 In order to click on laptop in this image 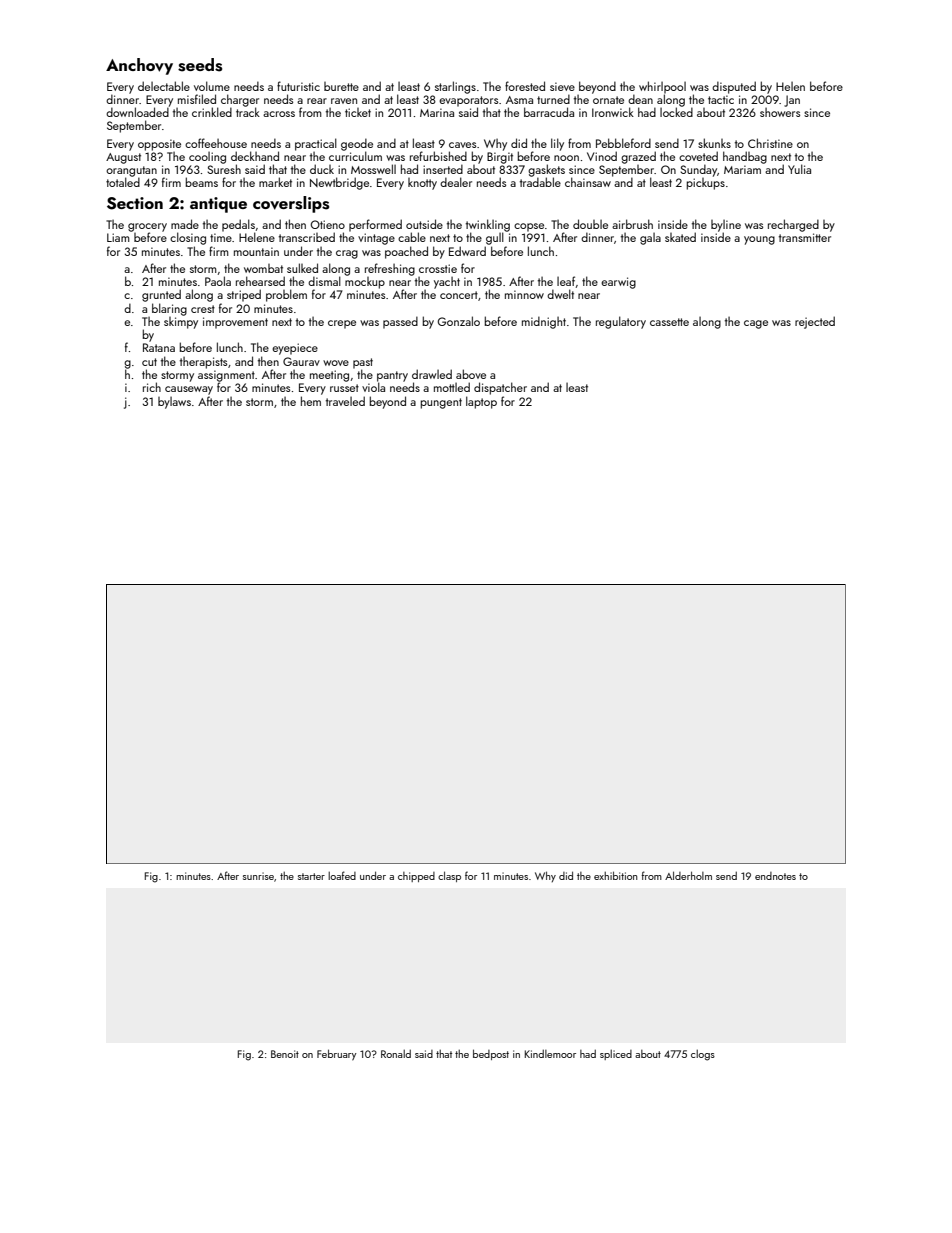, I will do `click(481, 402)`.
